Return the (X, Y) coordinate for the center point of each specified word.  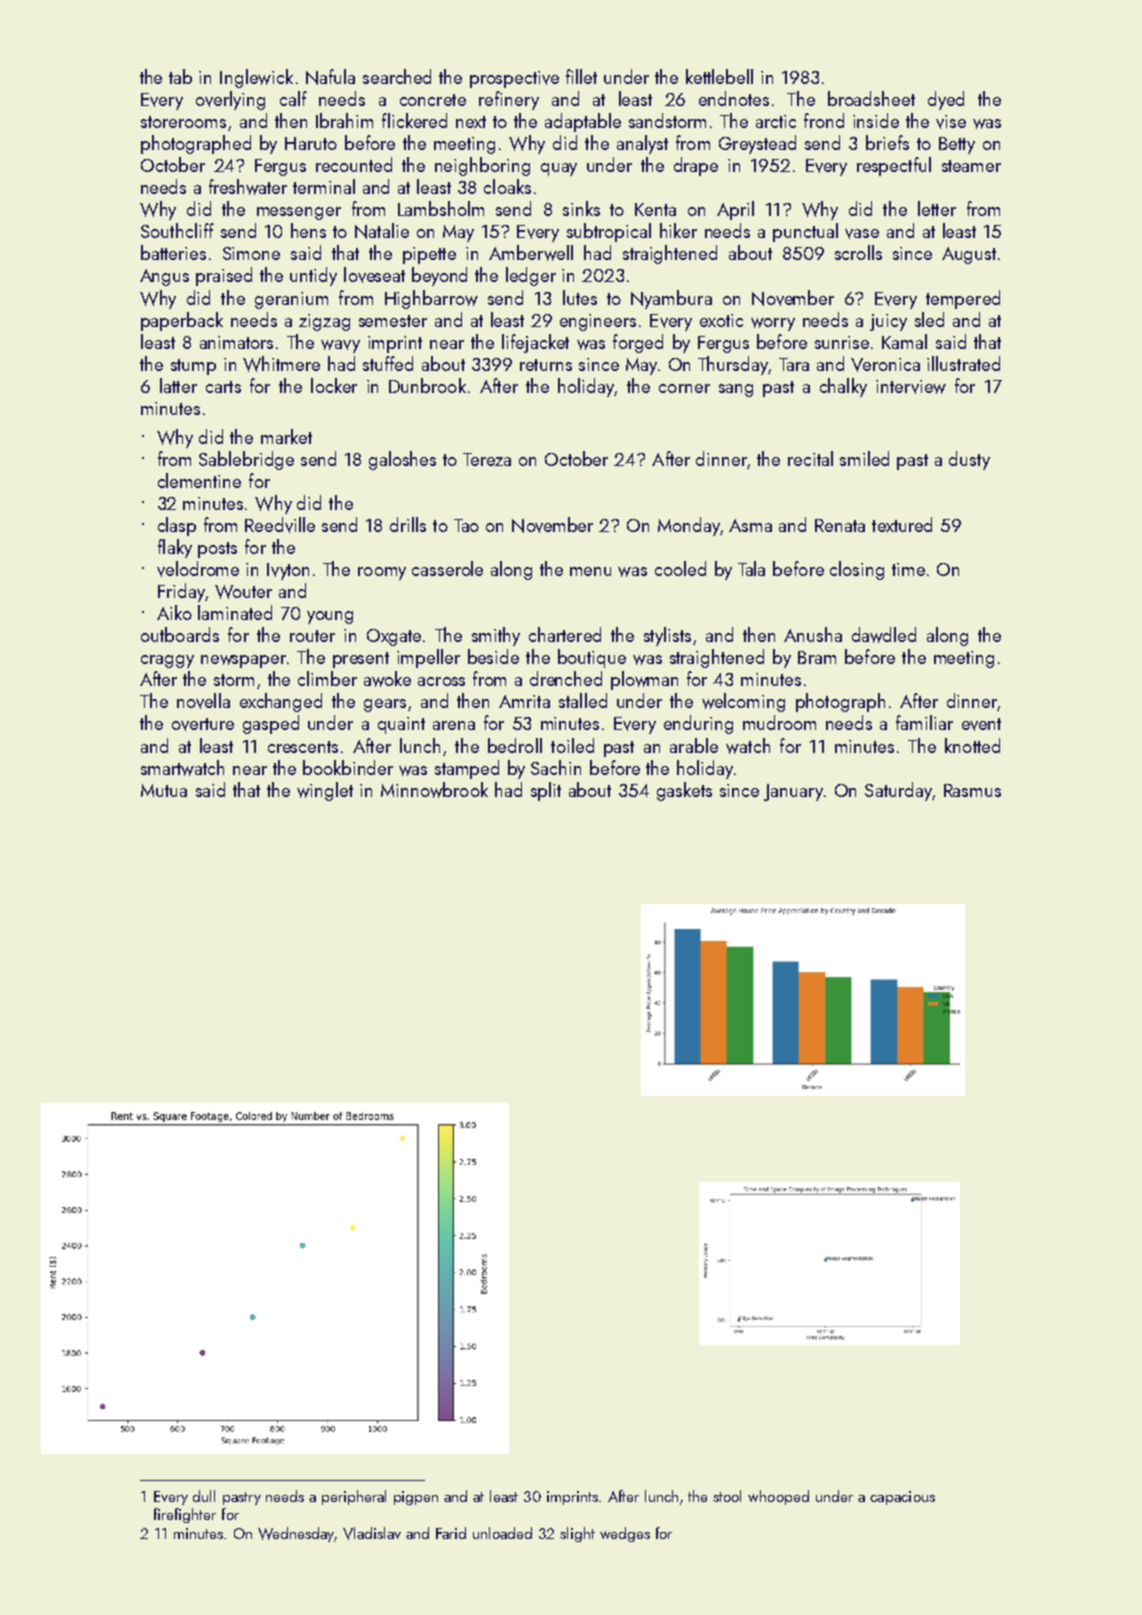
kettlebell (719, 76)
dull (204, 1496)
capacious (902, 1498)
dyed (946, 100)
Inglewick (256, 78)
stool (727, 1496)
